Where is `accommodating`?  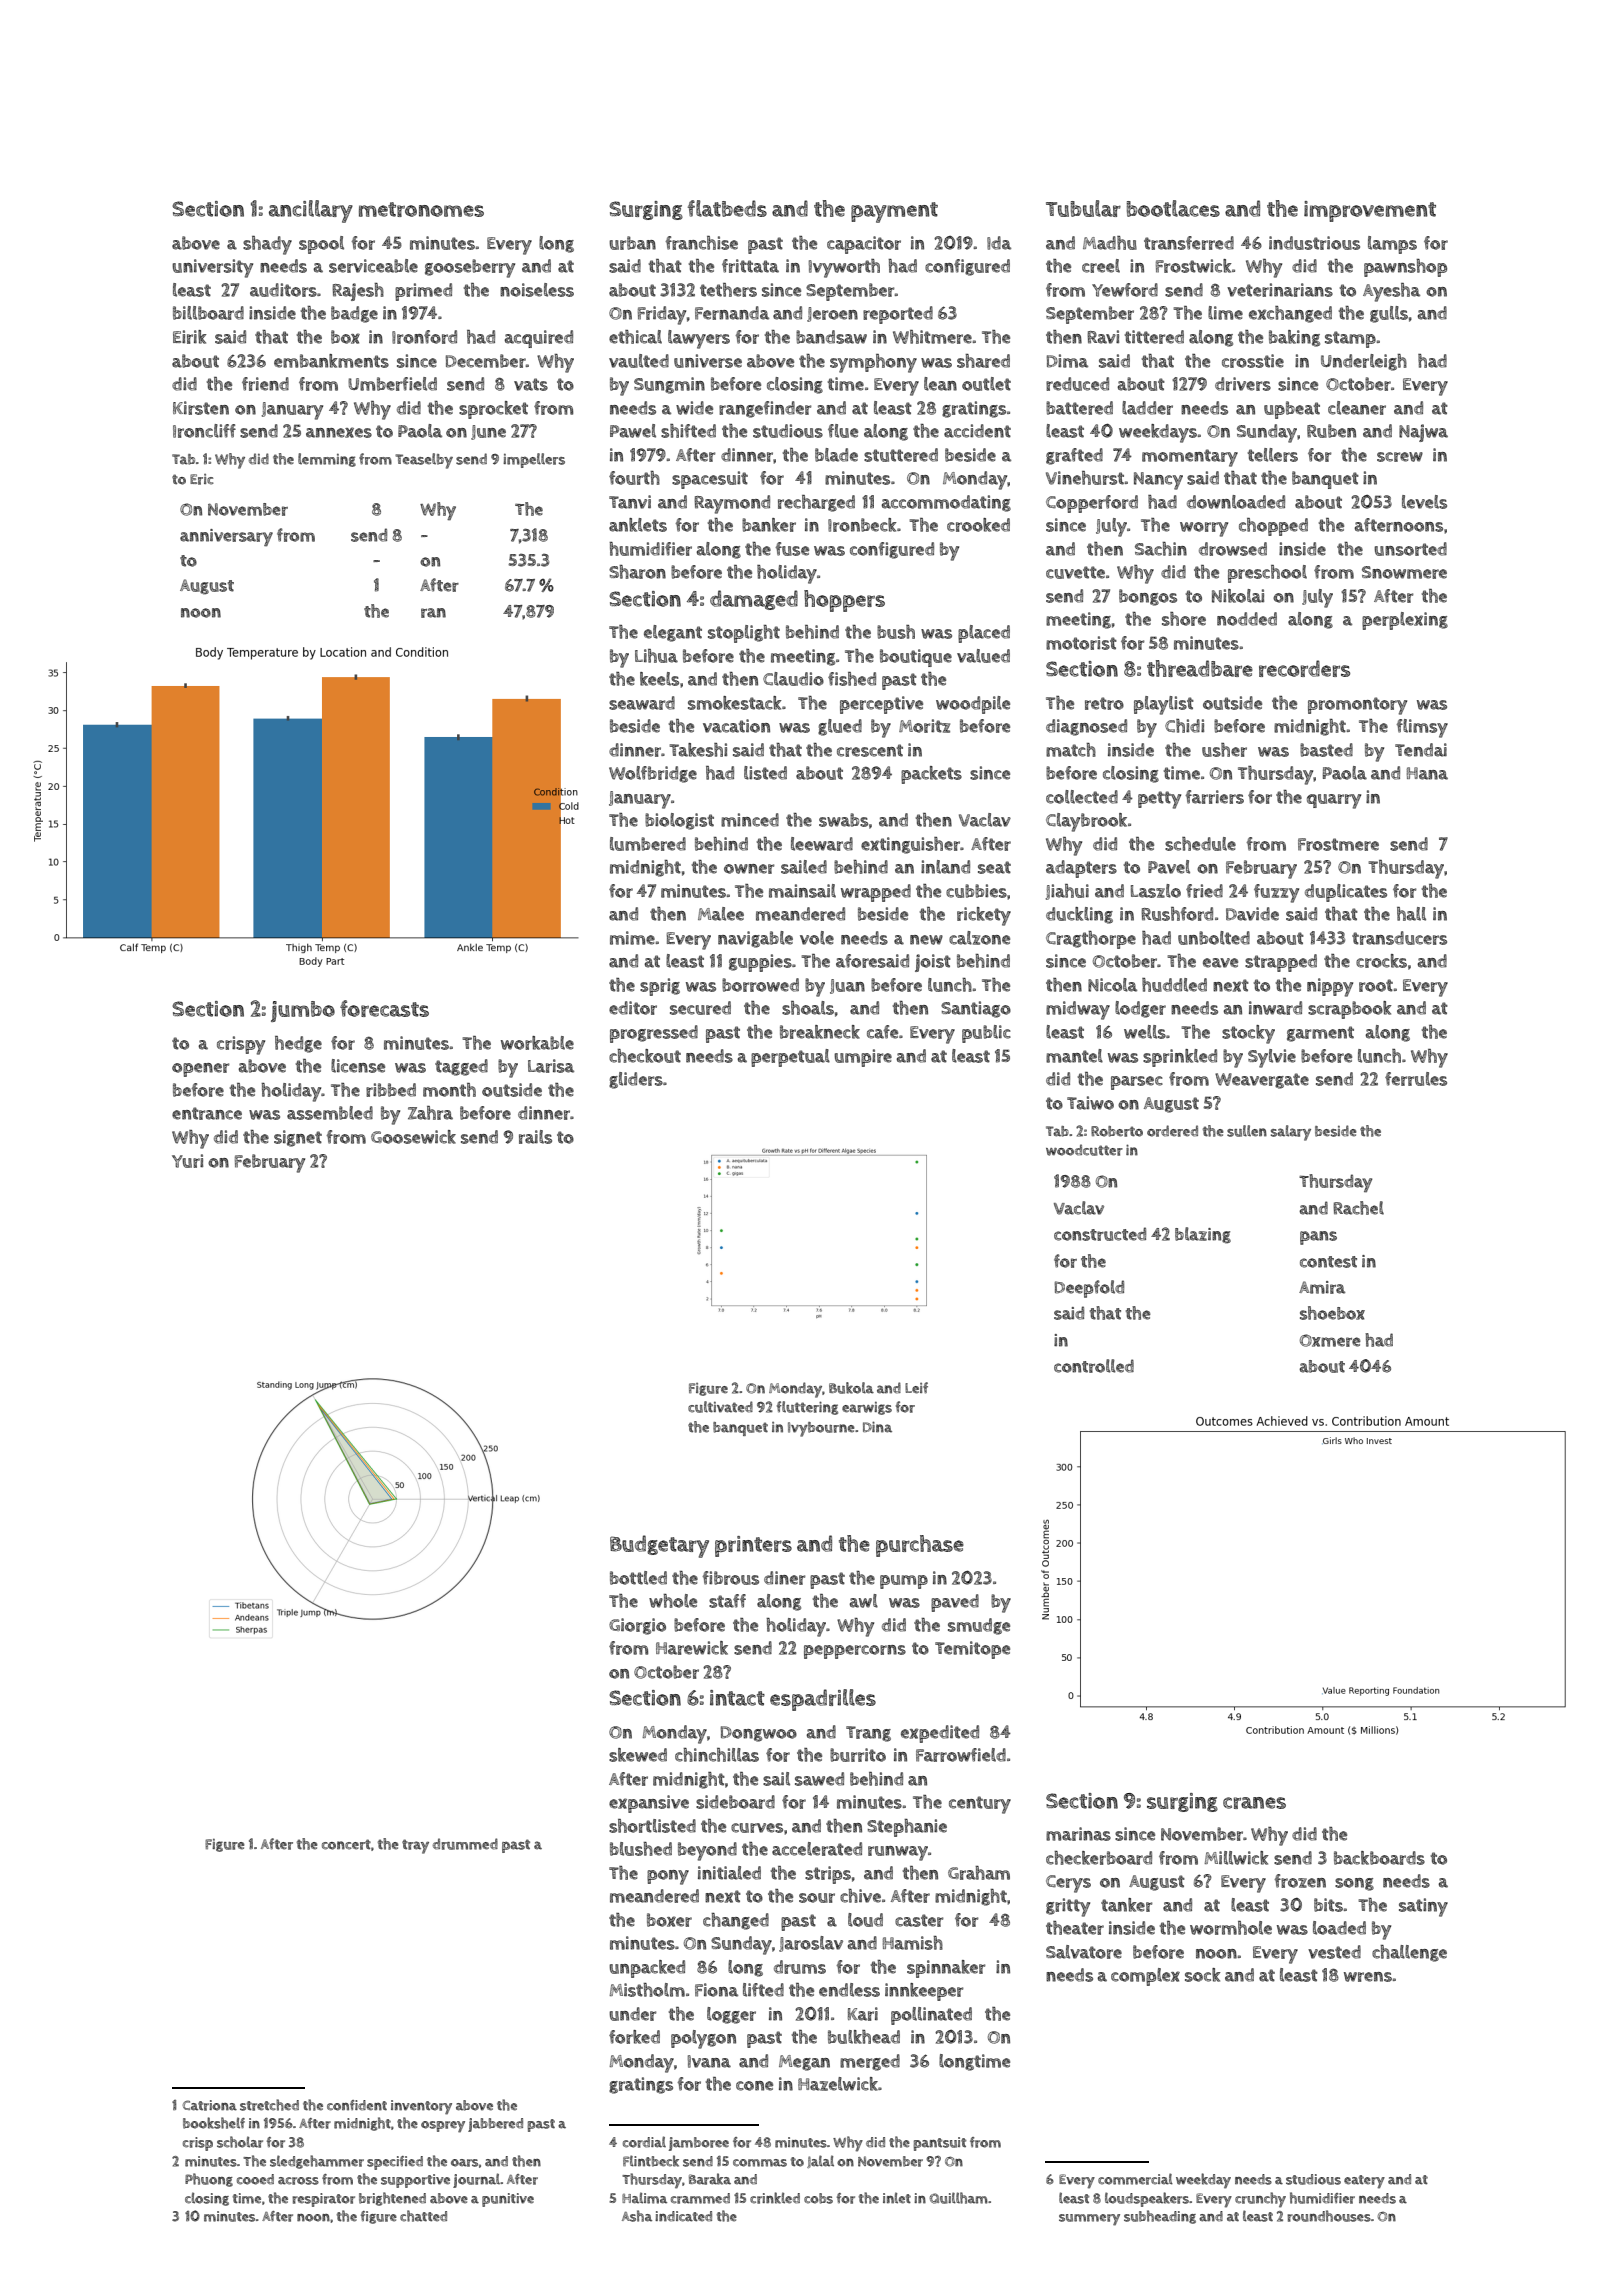 accommodating is located at coordinates (946, 503).
